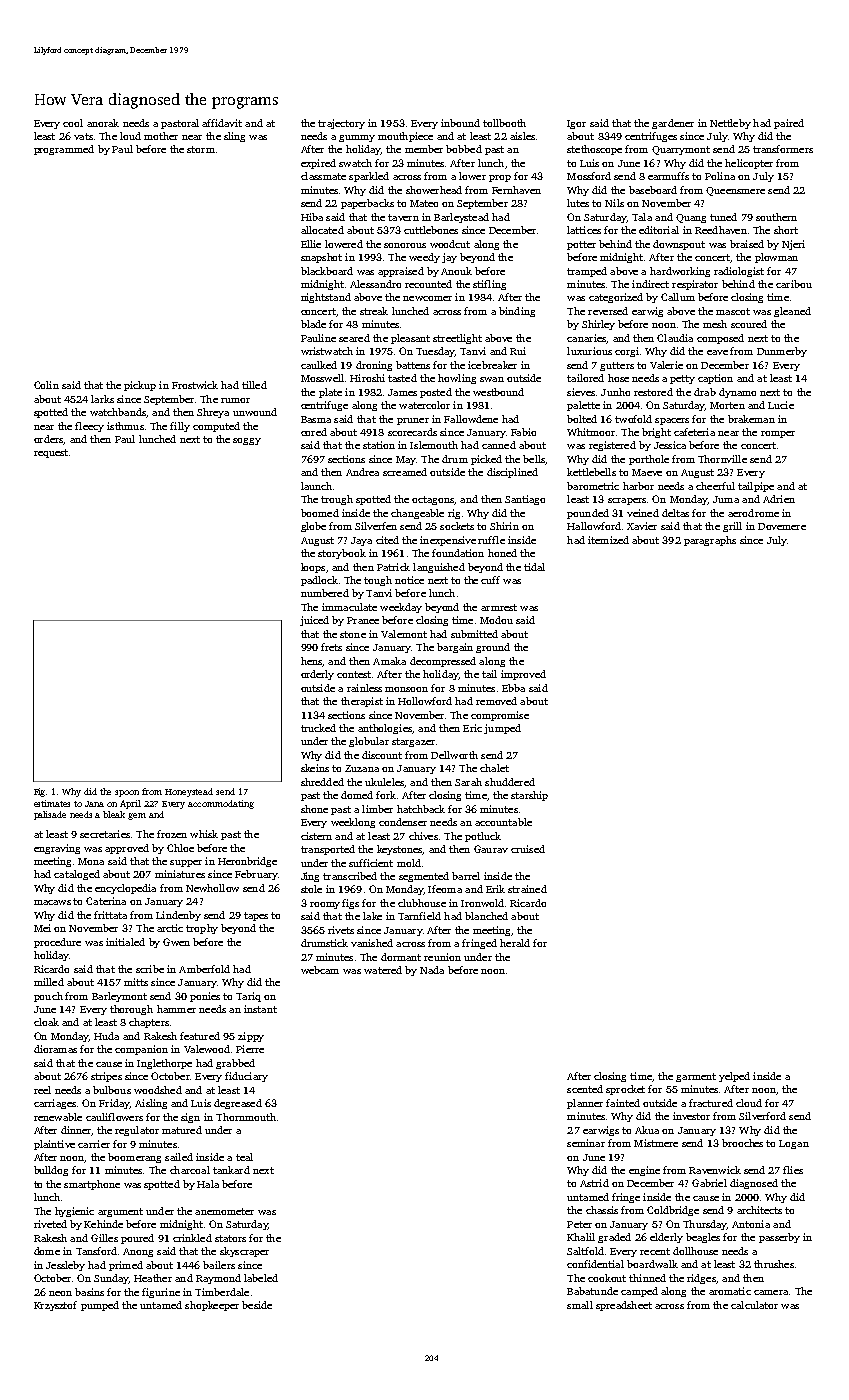 This screenshot has height=1400, width=849. I want to click on ukuleles, so click(384, 782).
